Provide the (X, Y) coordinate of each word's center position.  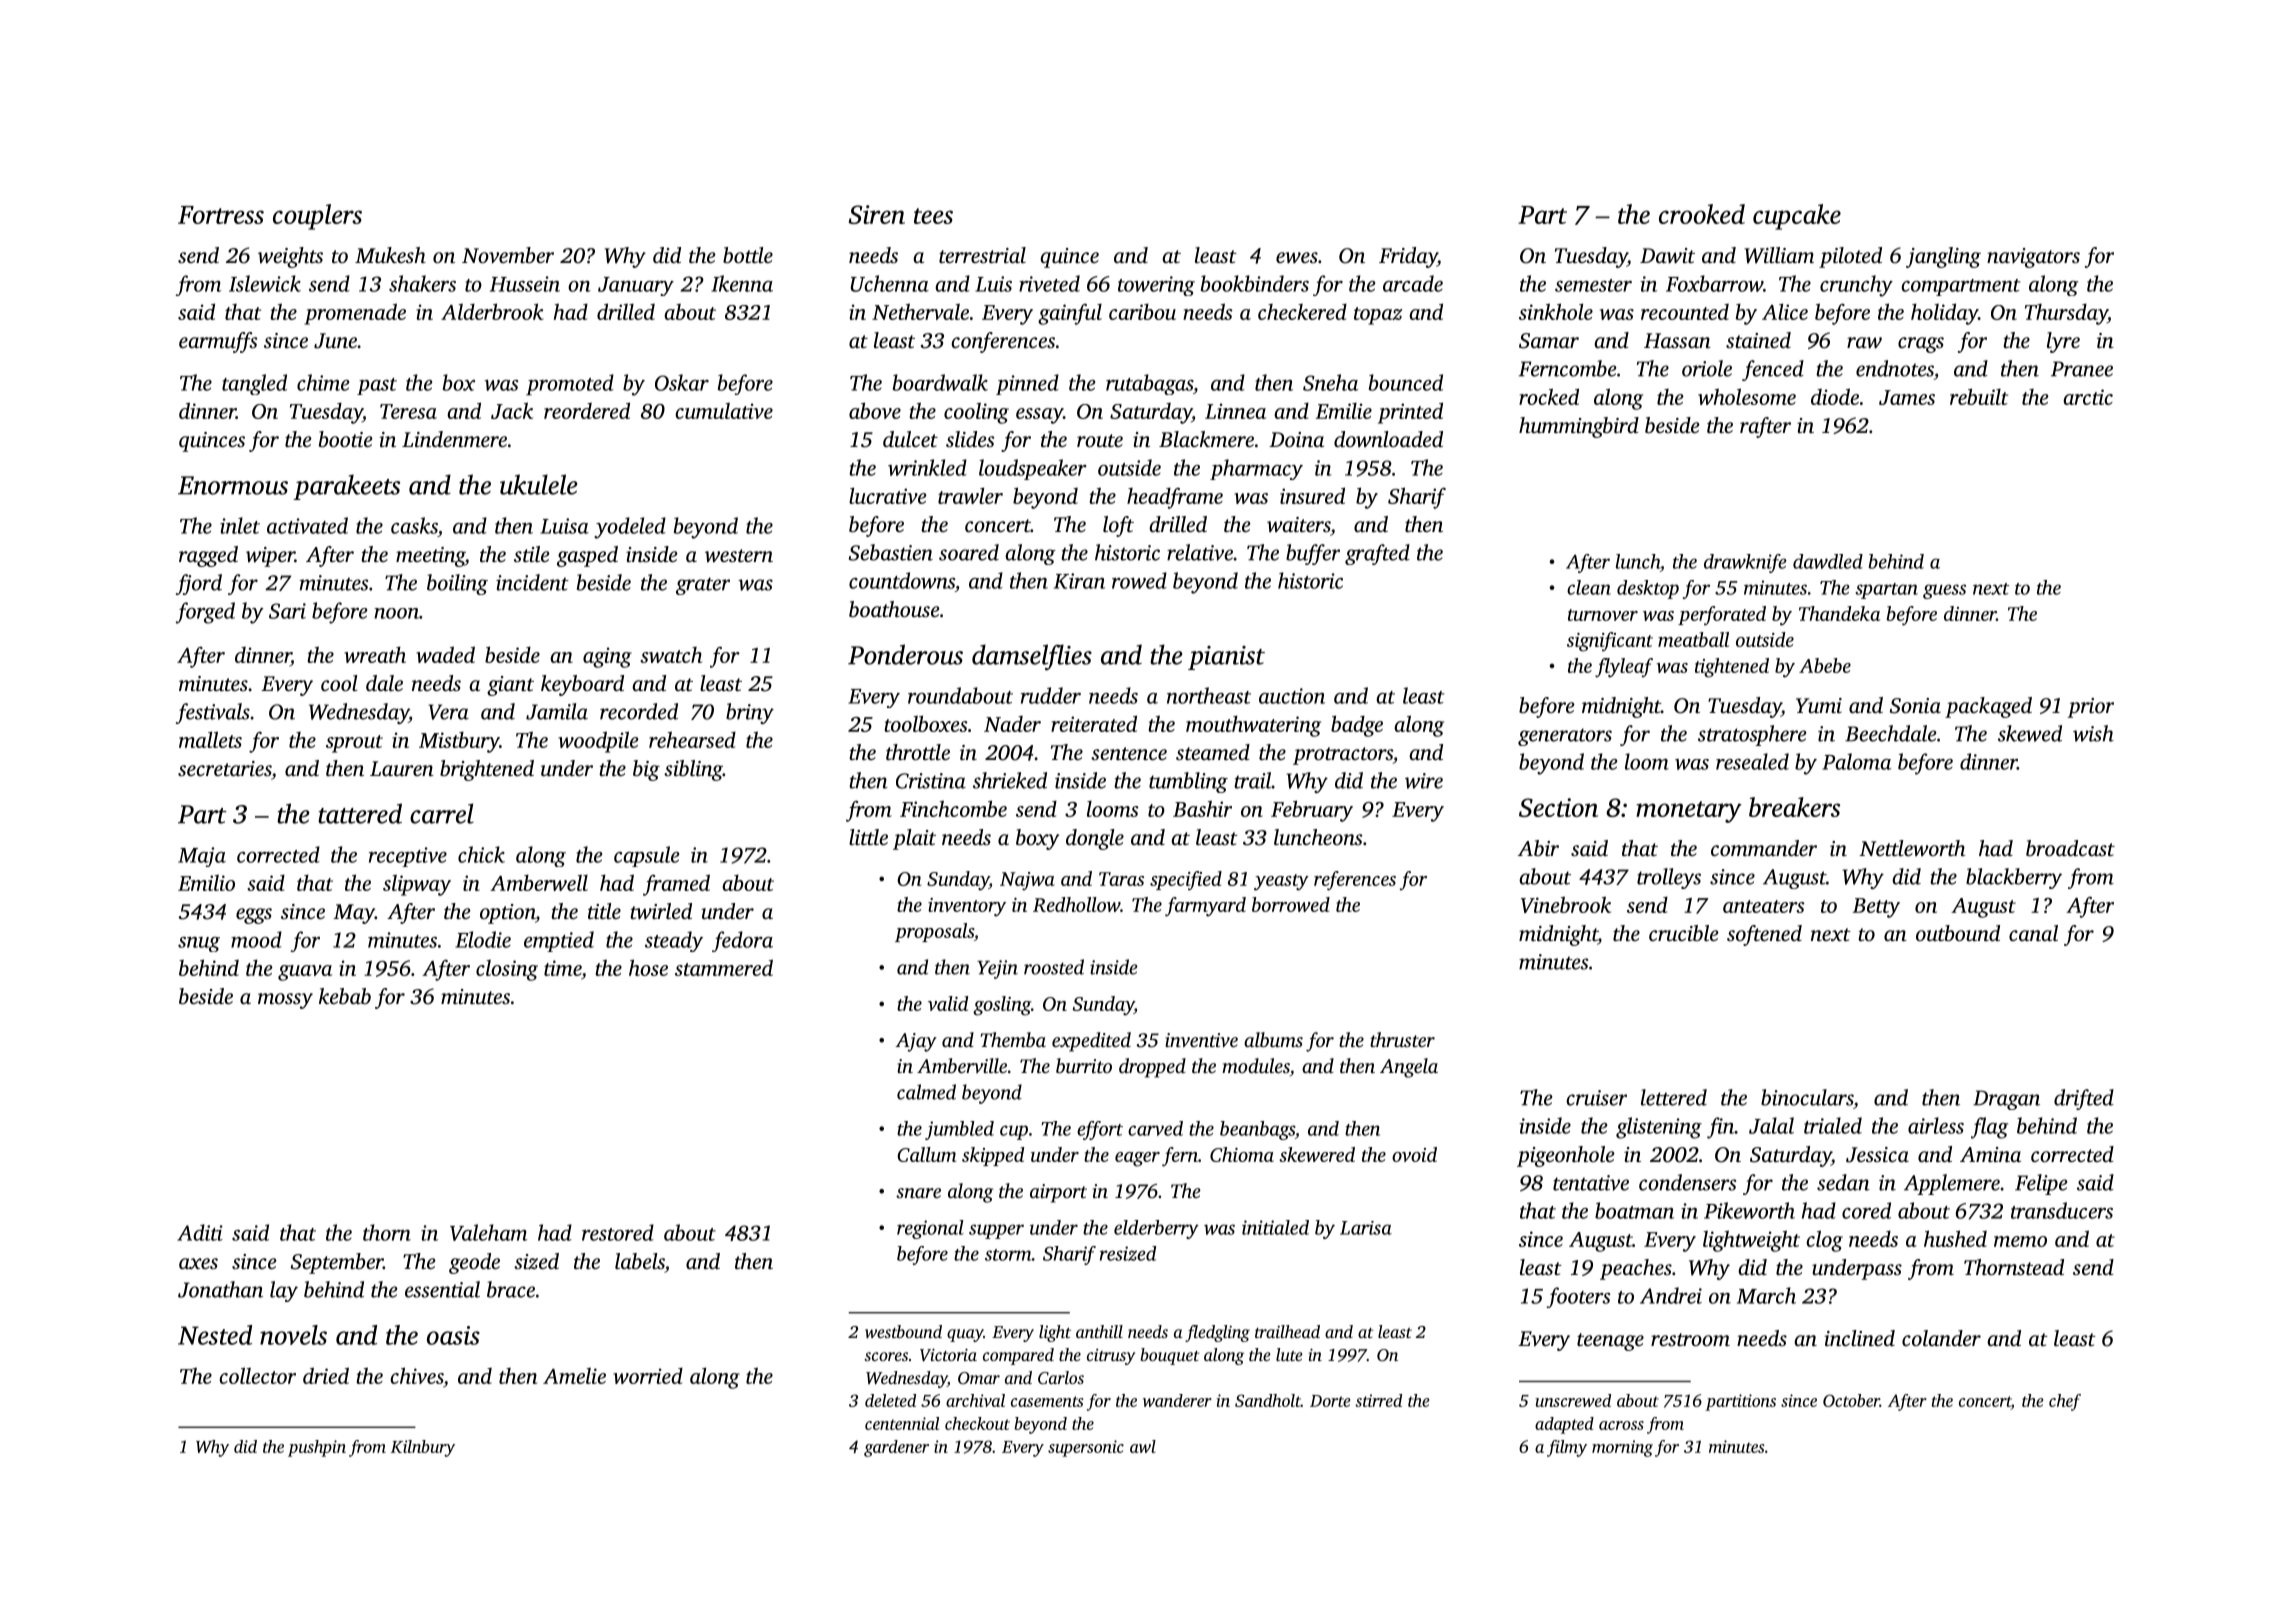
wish (2093, 733)
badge (1357, 726)
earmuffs (218, 342)
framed (676, 885)
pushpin (317, 1448)
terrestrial (982, 255)
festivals (213, 713)
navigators (2033, 258)
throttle (918, 752)
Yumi (1819, 705)
